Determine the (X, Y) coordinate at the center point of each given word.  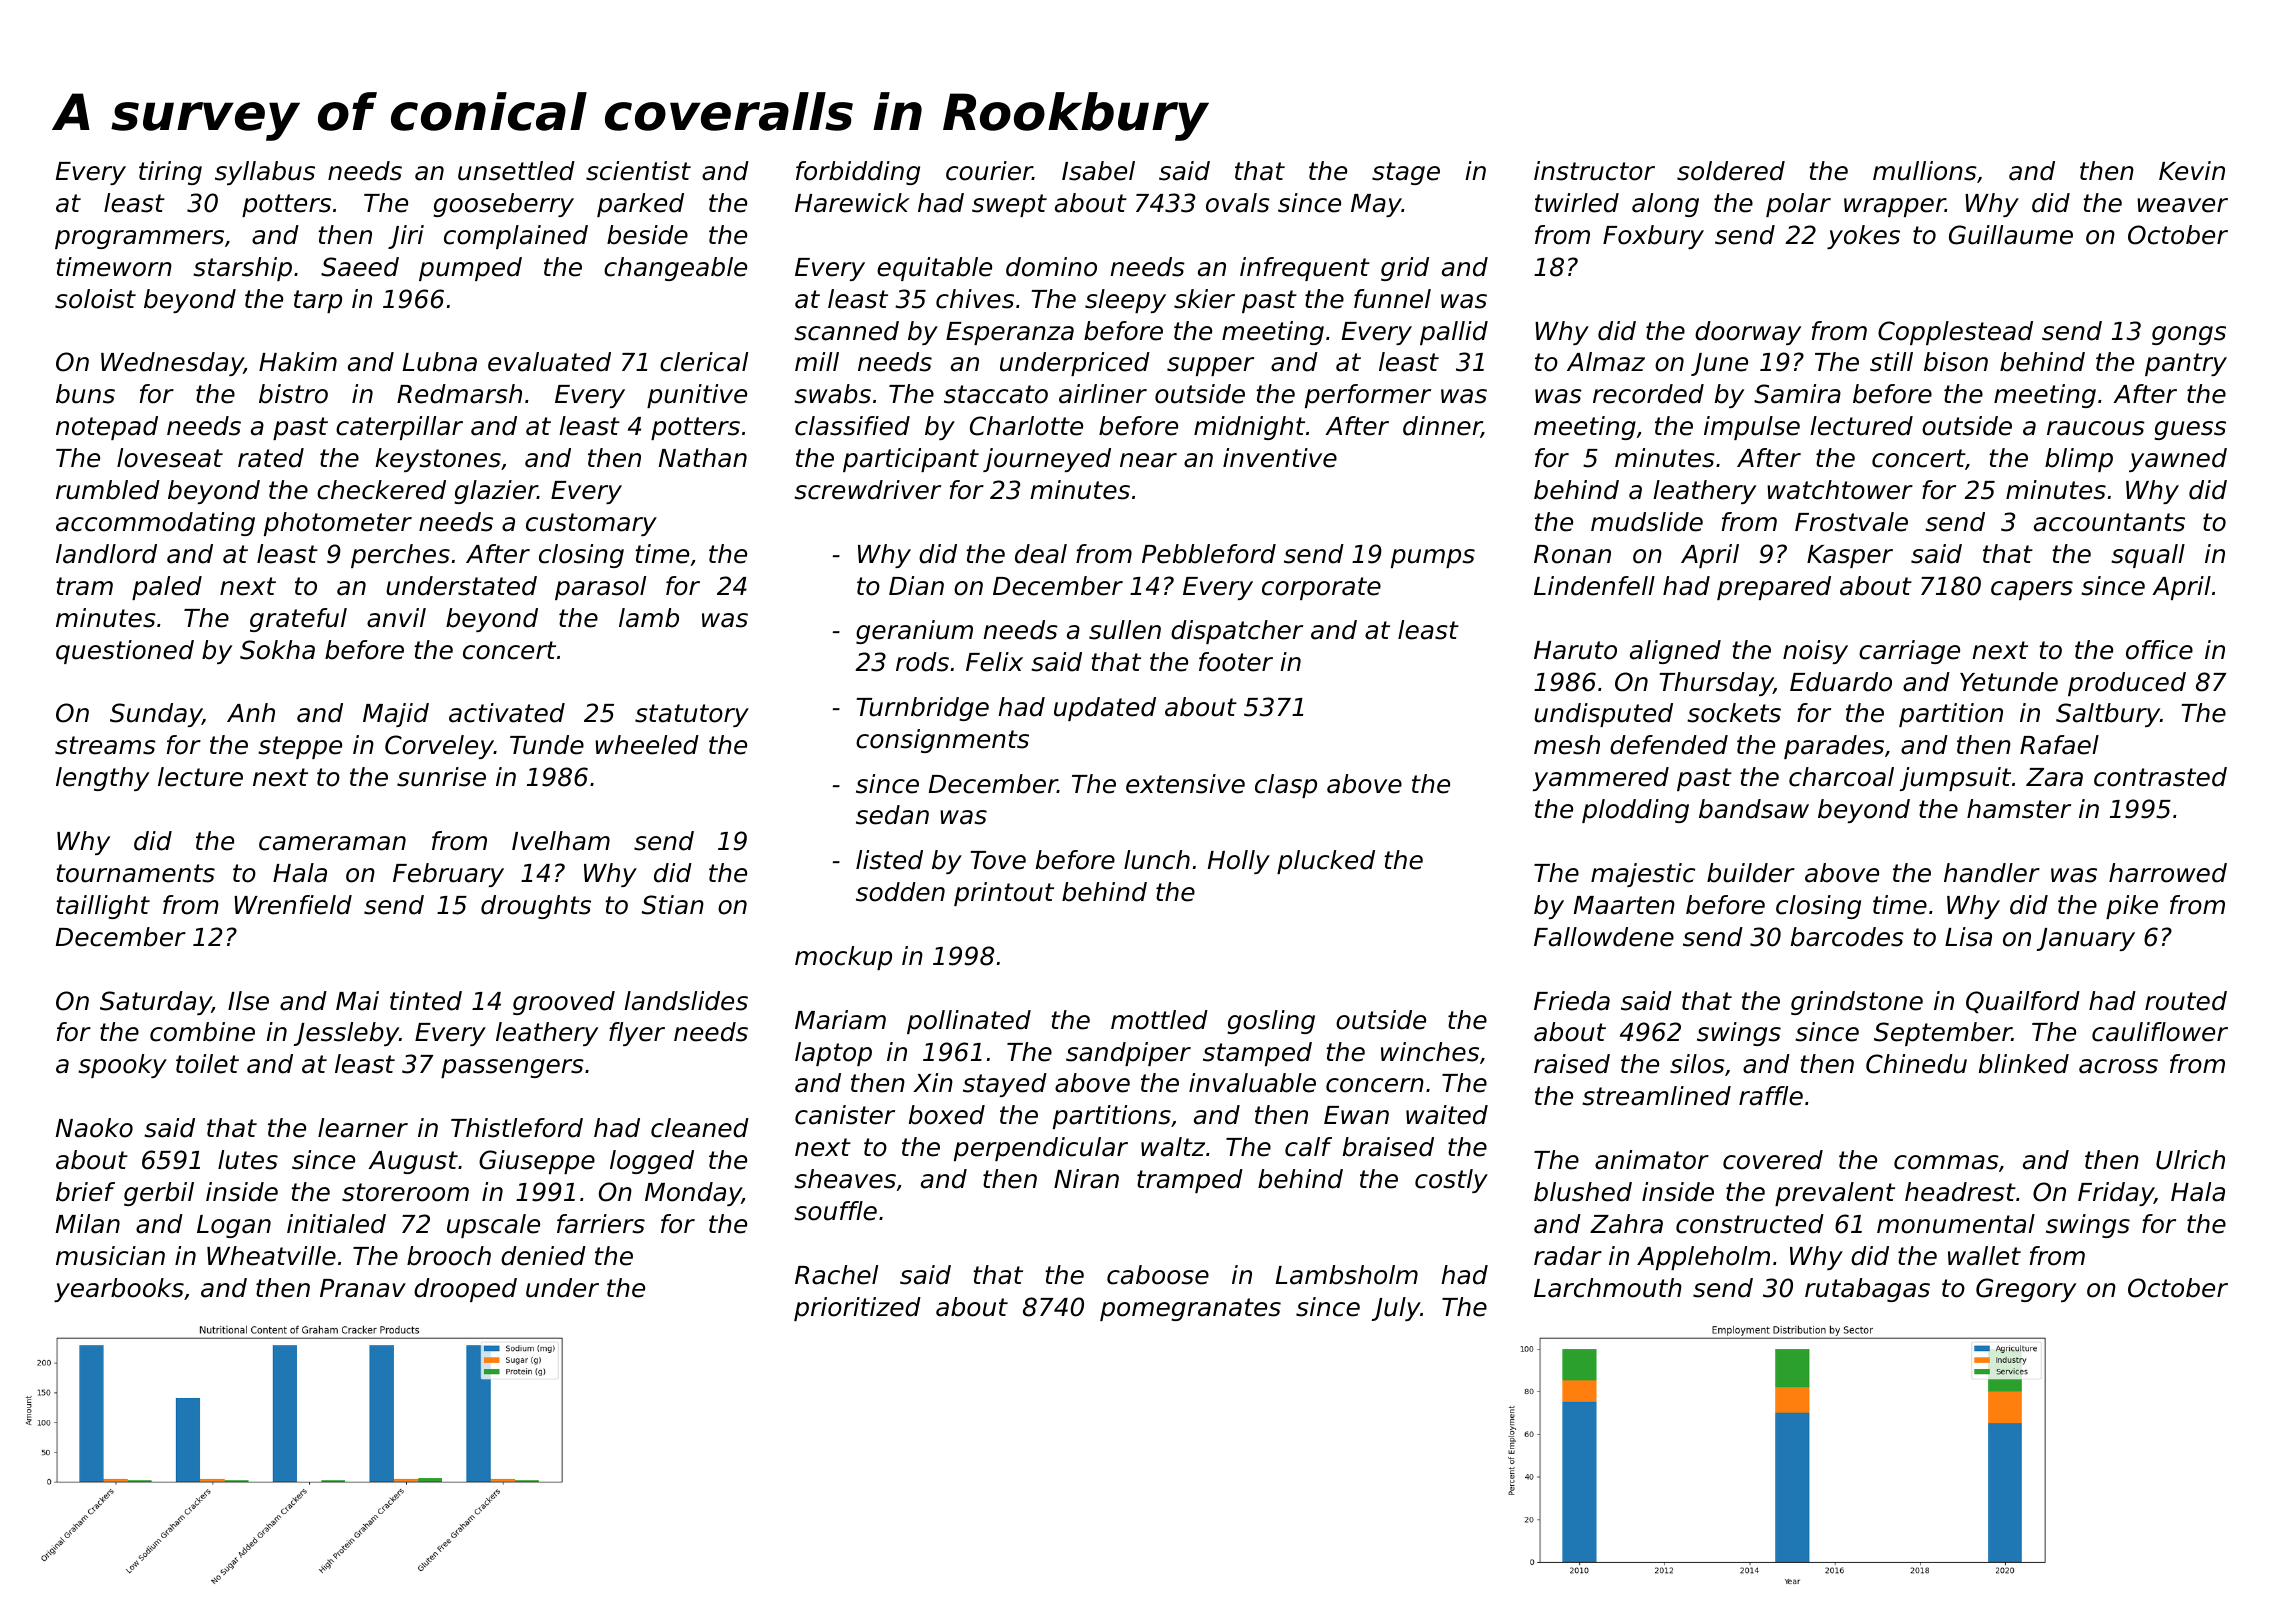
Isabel (1098, 171)
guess (2190, 430)
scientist (638, 171)
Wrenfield (293, 905)
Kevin (2192, 171)
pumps (1433, 558)
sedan (892, 815)
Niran (1086, 1179)
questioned (125, 652)
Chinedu (1916, 1064)
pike (2132, 907)
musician (110, 1256)
